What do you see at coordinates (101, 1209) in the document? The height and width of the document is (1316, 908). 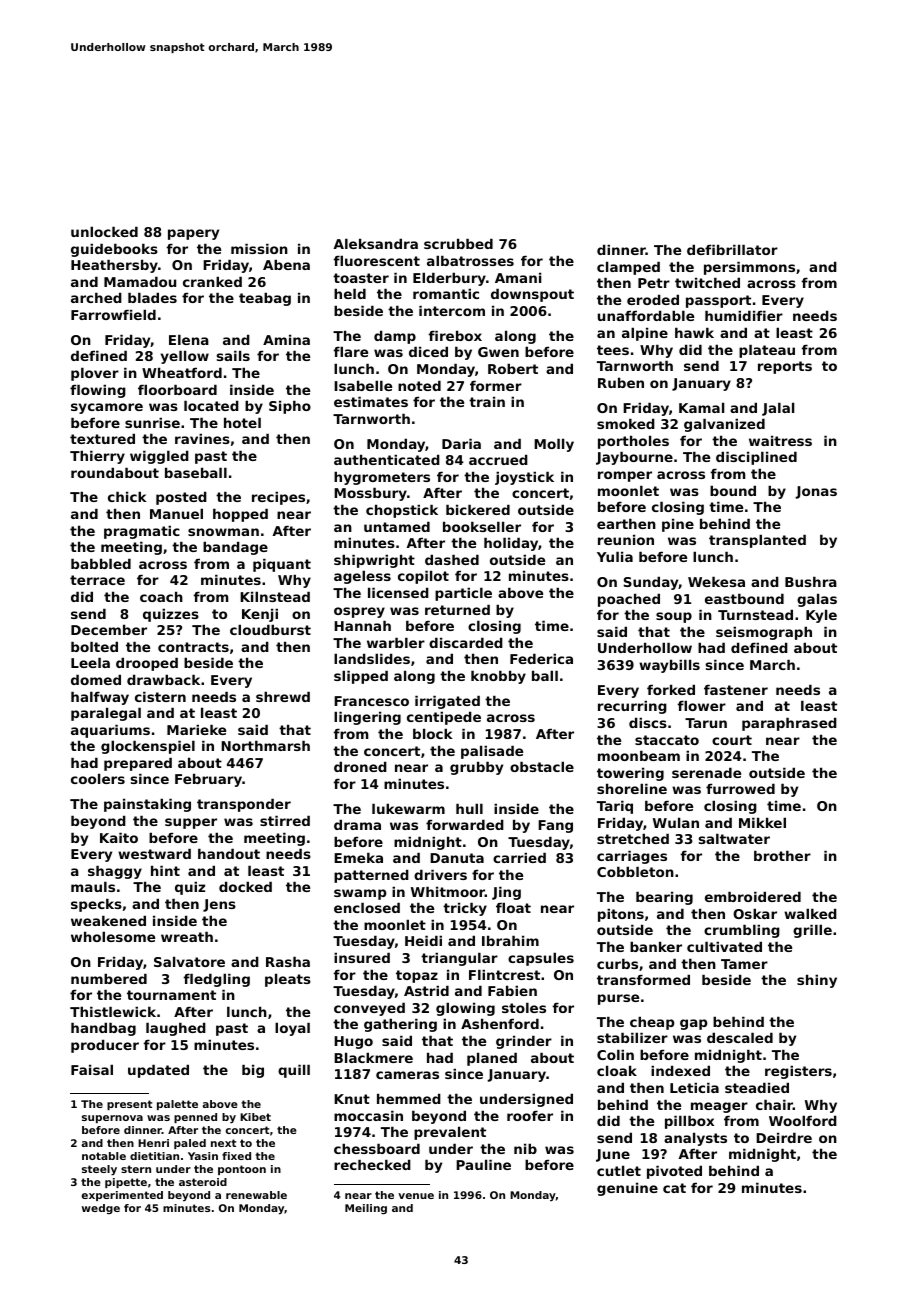 I see `wedge` at bounding box center [101, 1209].
